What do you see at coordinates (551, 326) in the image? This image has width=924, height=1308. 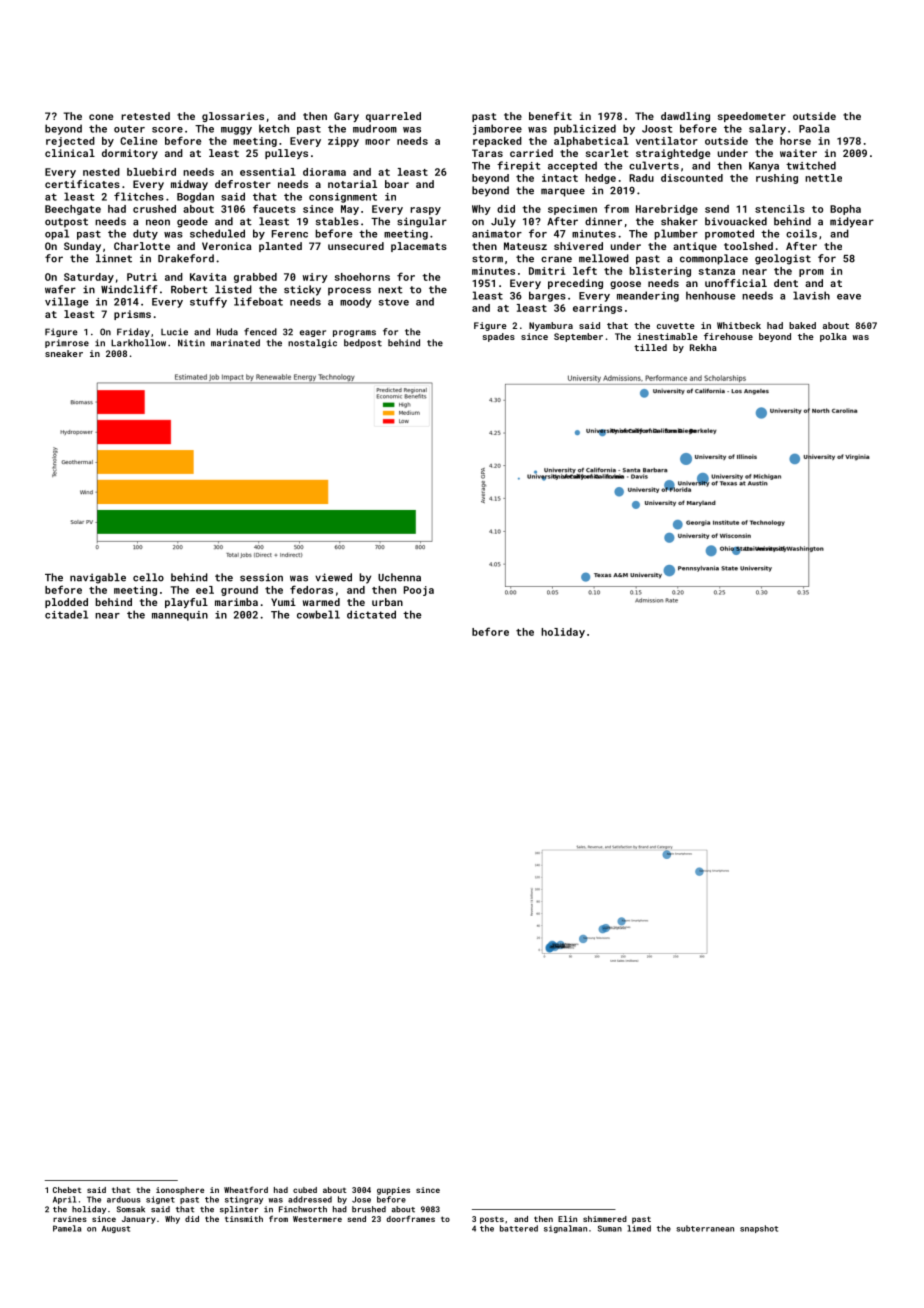 I see `Nyambura` at bounding box center [551, 326].
